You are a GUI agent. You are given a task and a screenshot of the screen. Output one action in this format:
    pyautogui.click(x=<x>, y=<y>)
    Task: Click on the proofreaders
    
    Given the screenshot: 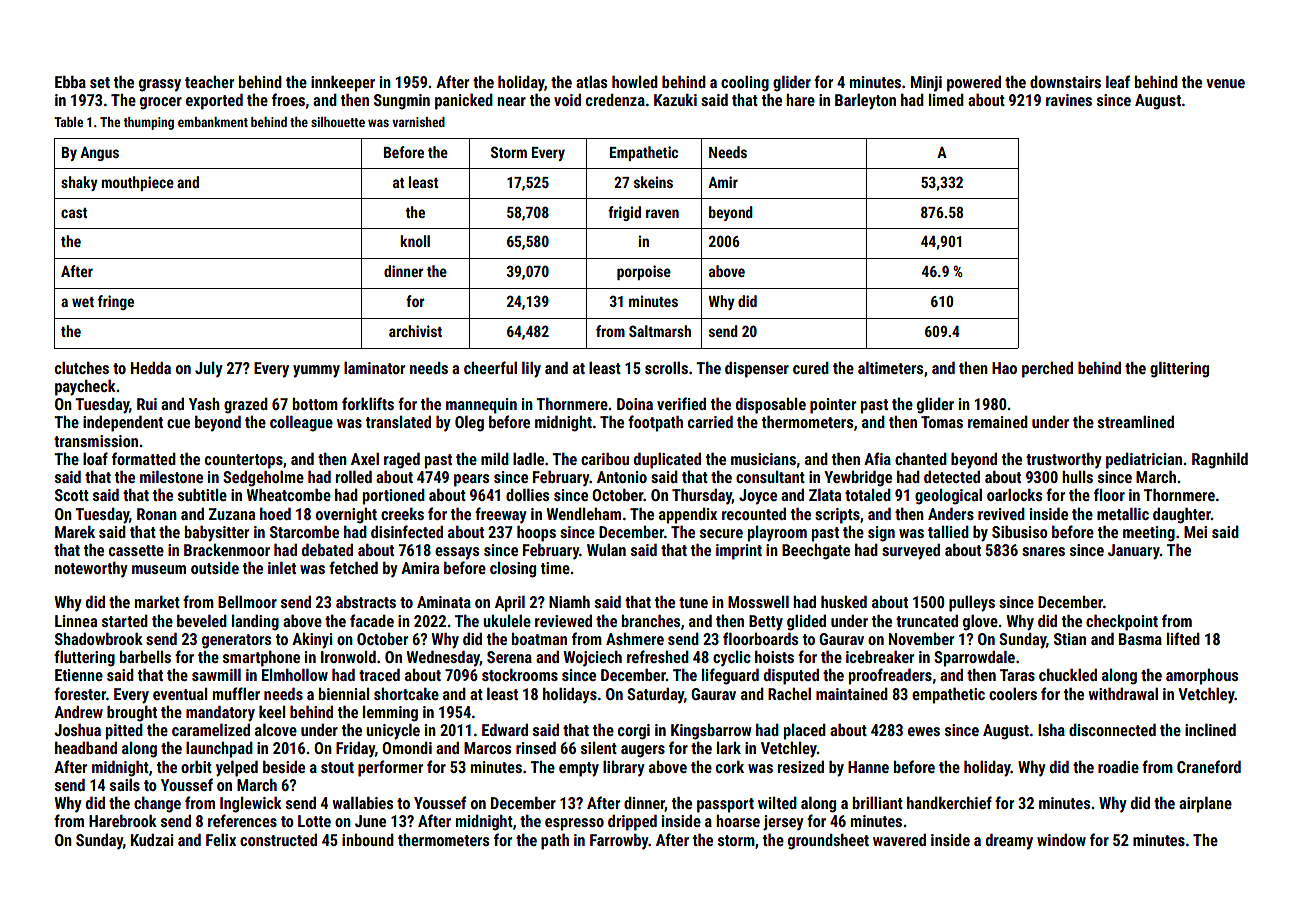 What is the action you would take?
    pyautogui.click(x=890, y=676)
